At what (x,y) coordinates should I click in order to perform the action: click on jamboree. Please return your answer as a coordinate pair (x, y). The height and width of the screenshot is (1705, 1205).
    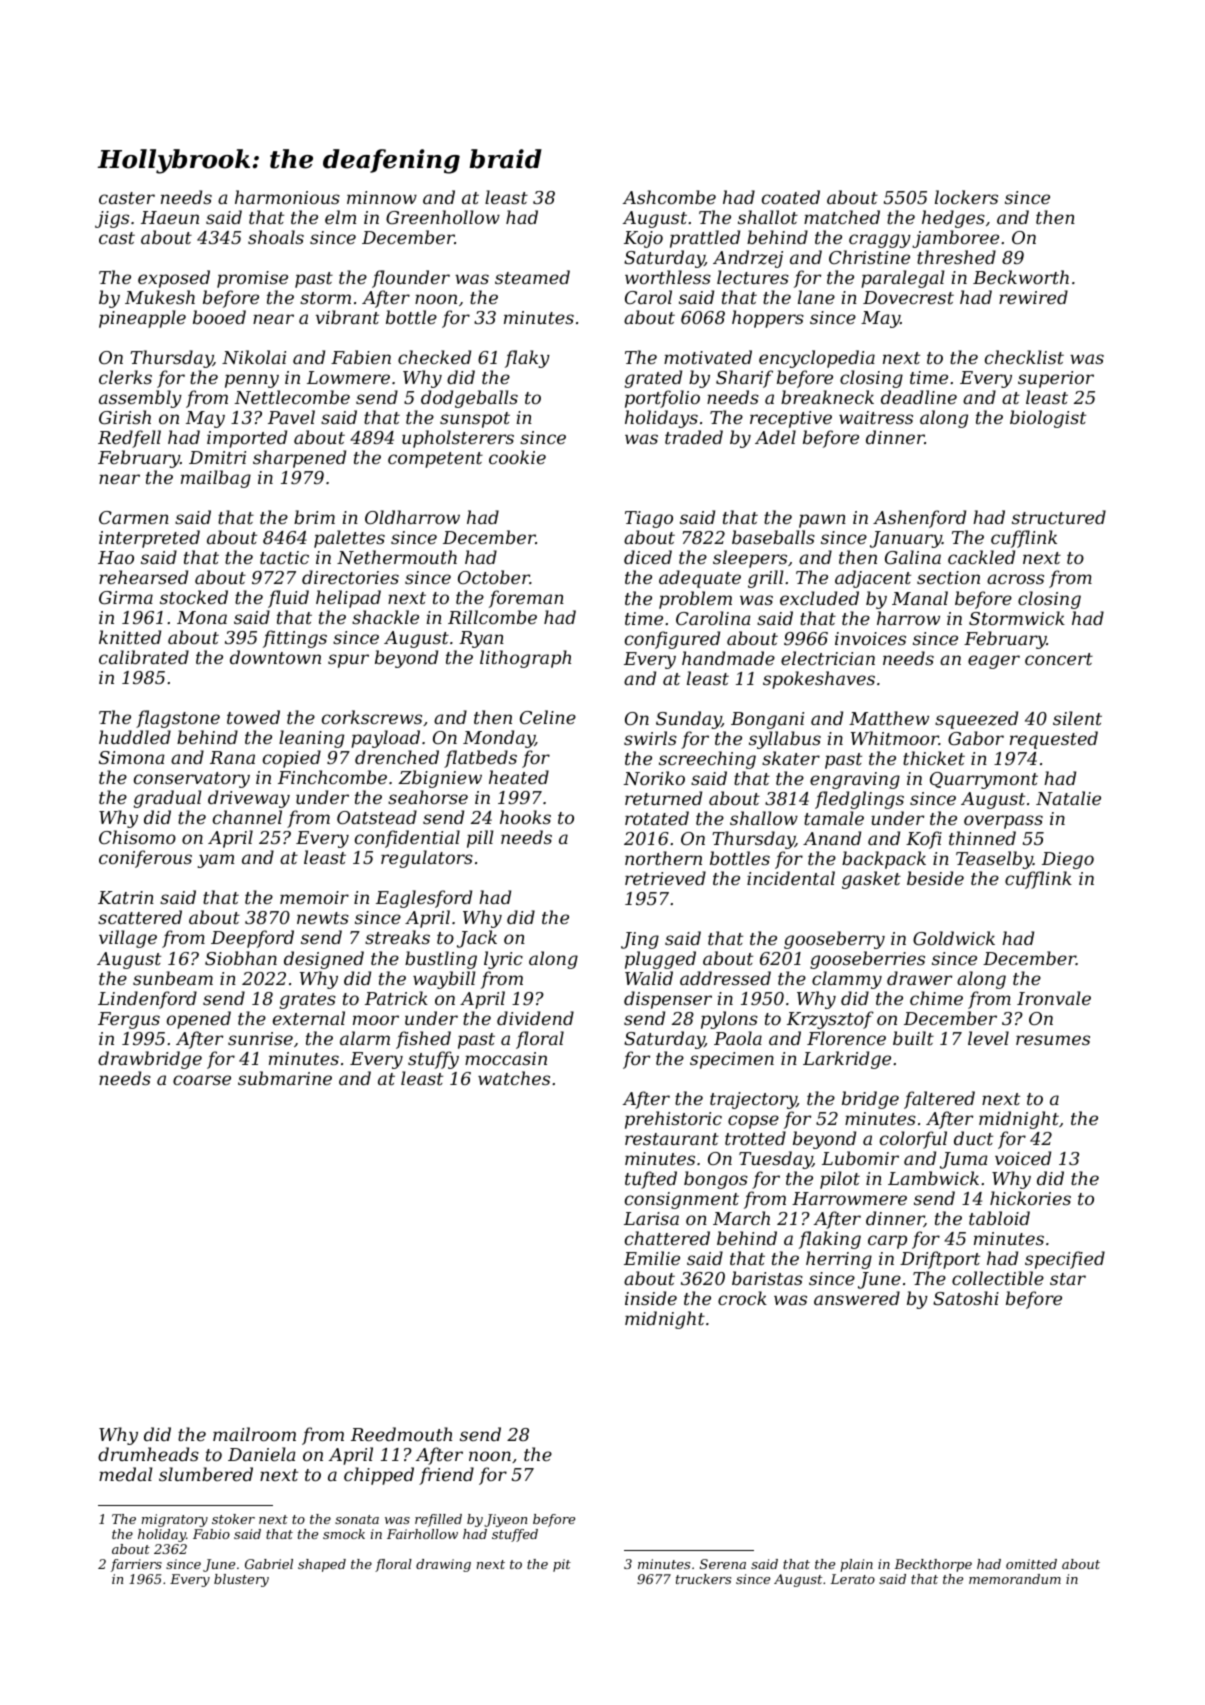
    Looking at the image, I should click on (955, 239).
